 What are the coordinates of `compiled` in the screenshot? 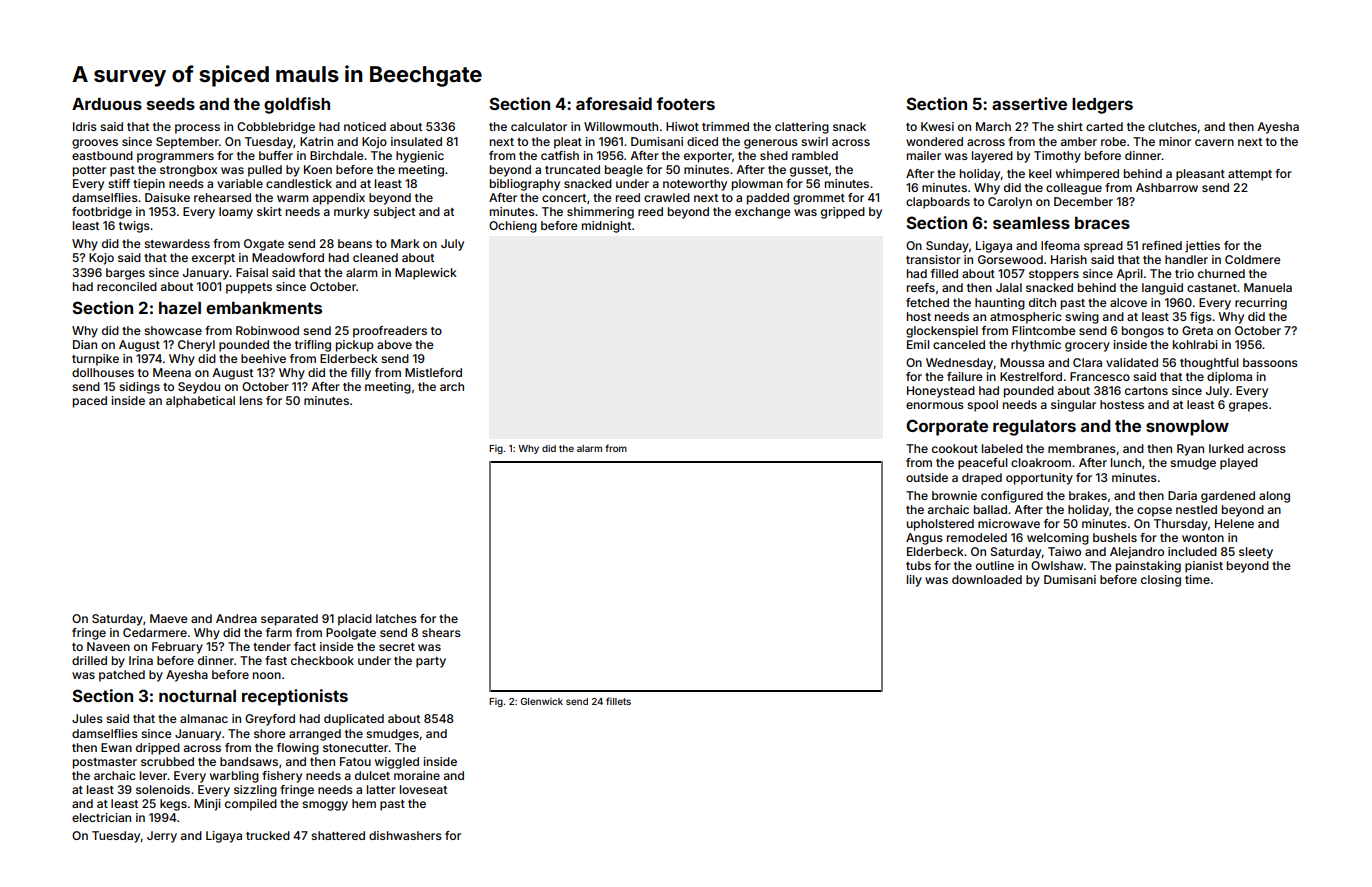 It's located at (251, 805).
